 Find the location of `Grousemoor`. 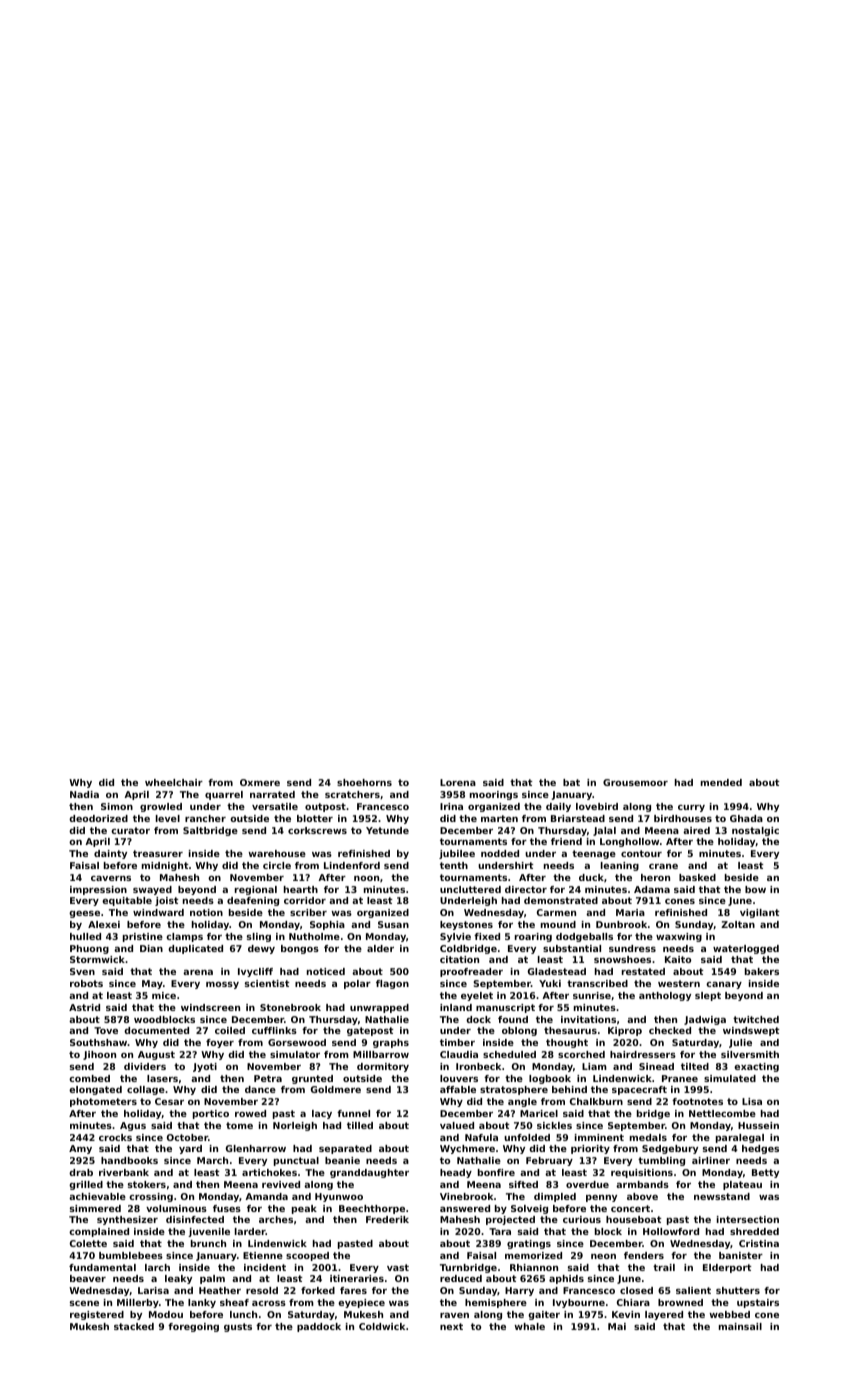

Grousemoor is located at coordinates (635, 782).
